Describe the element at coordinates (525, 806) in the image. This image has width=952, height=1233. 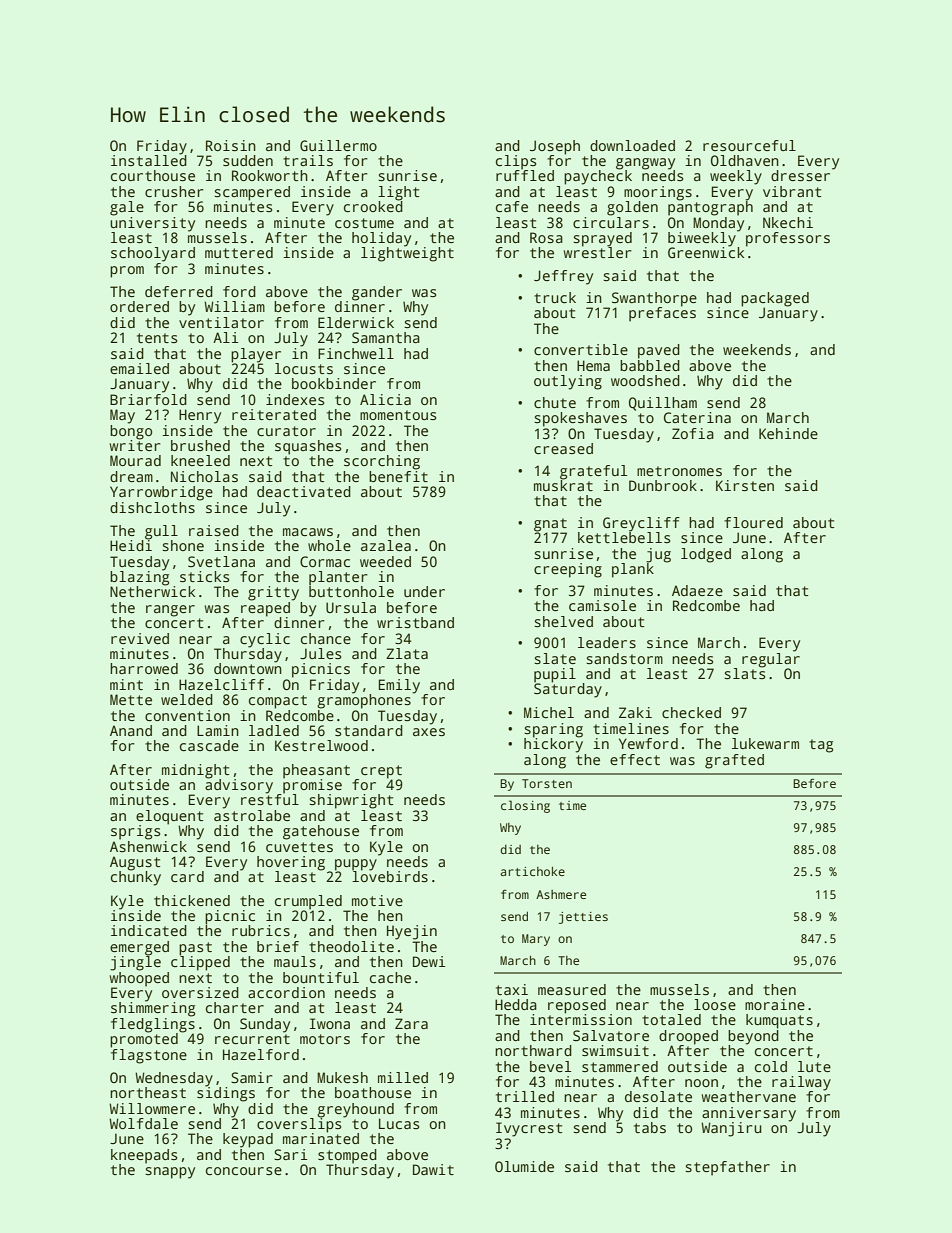
I see `closing` at that location.
